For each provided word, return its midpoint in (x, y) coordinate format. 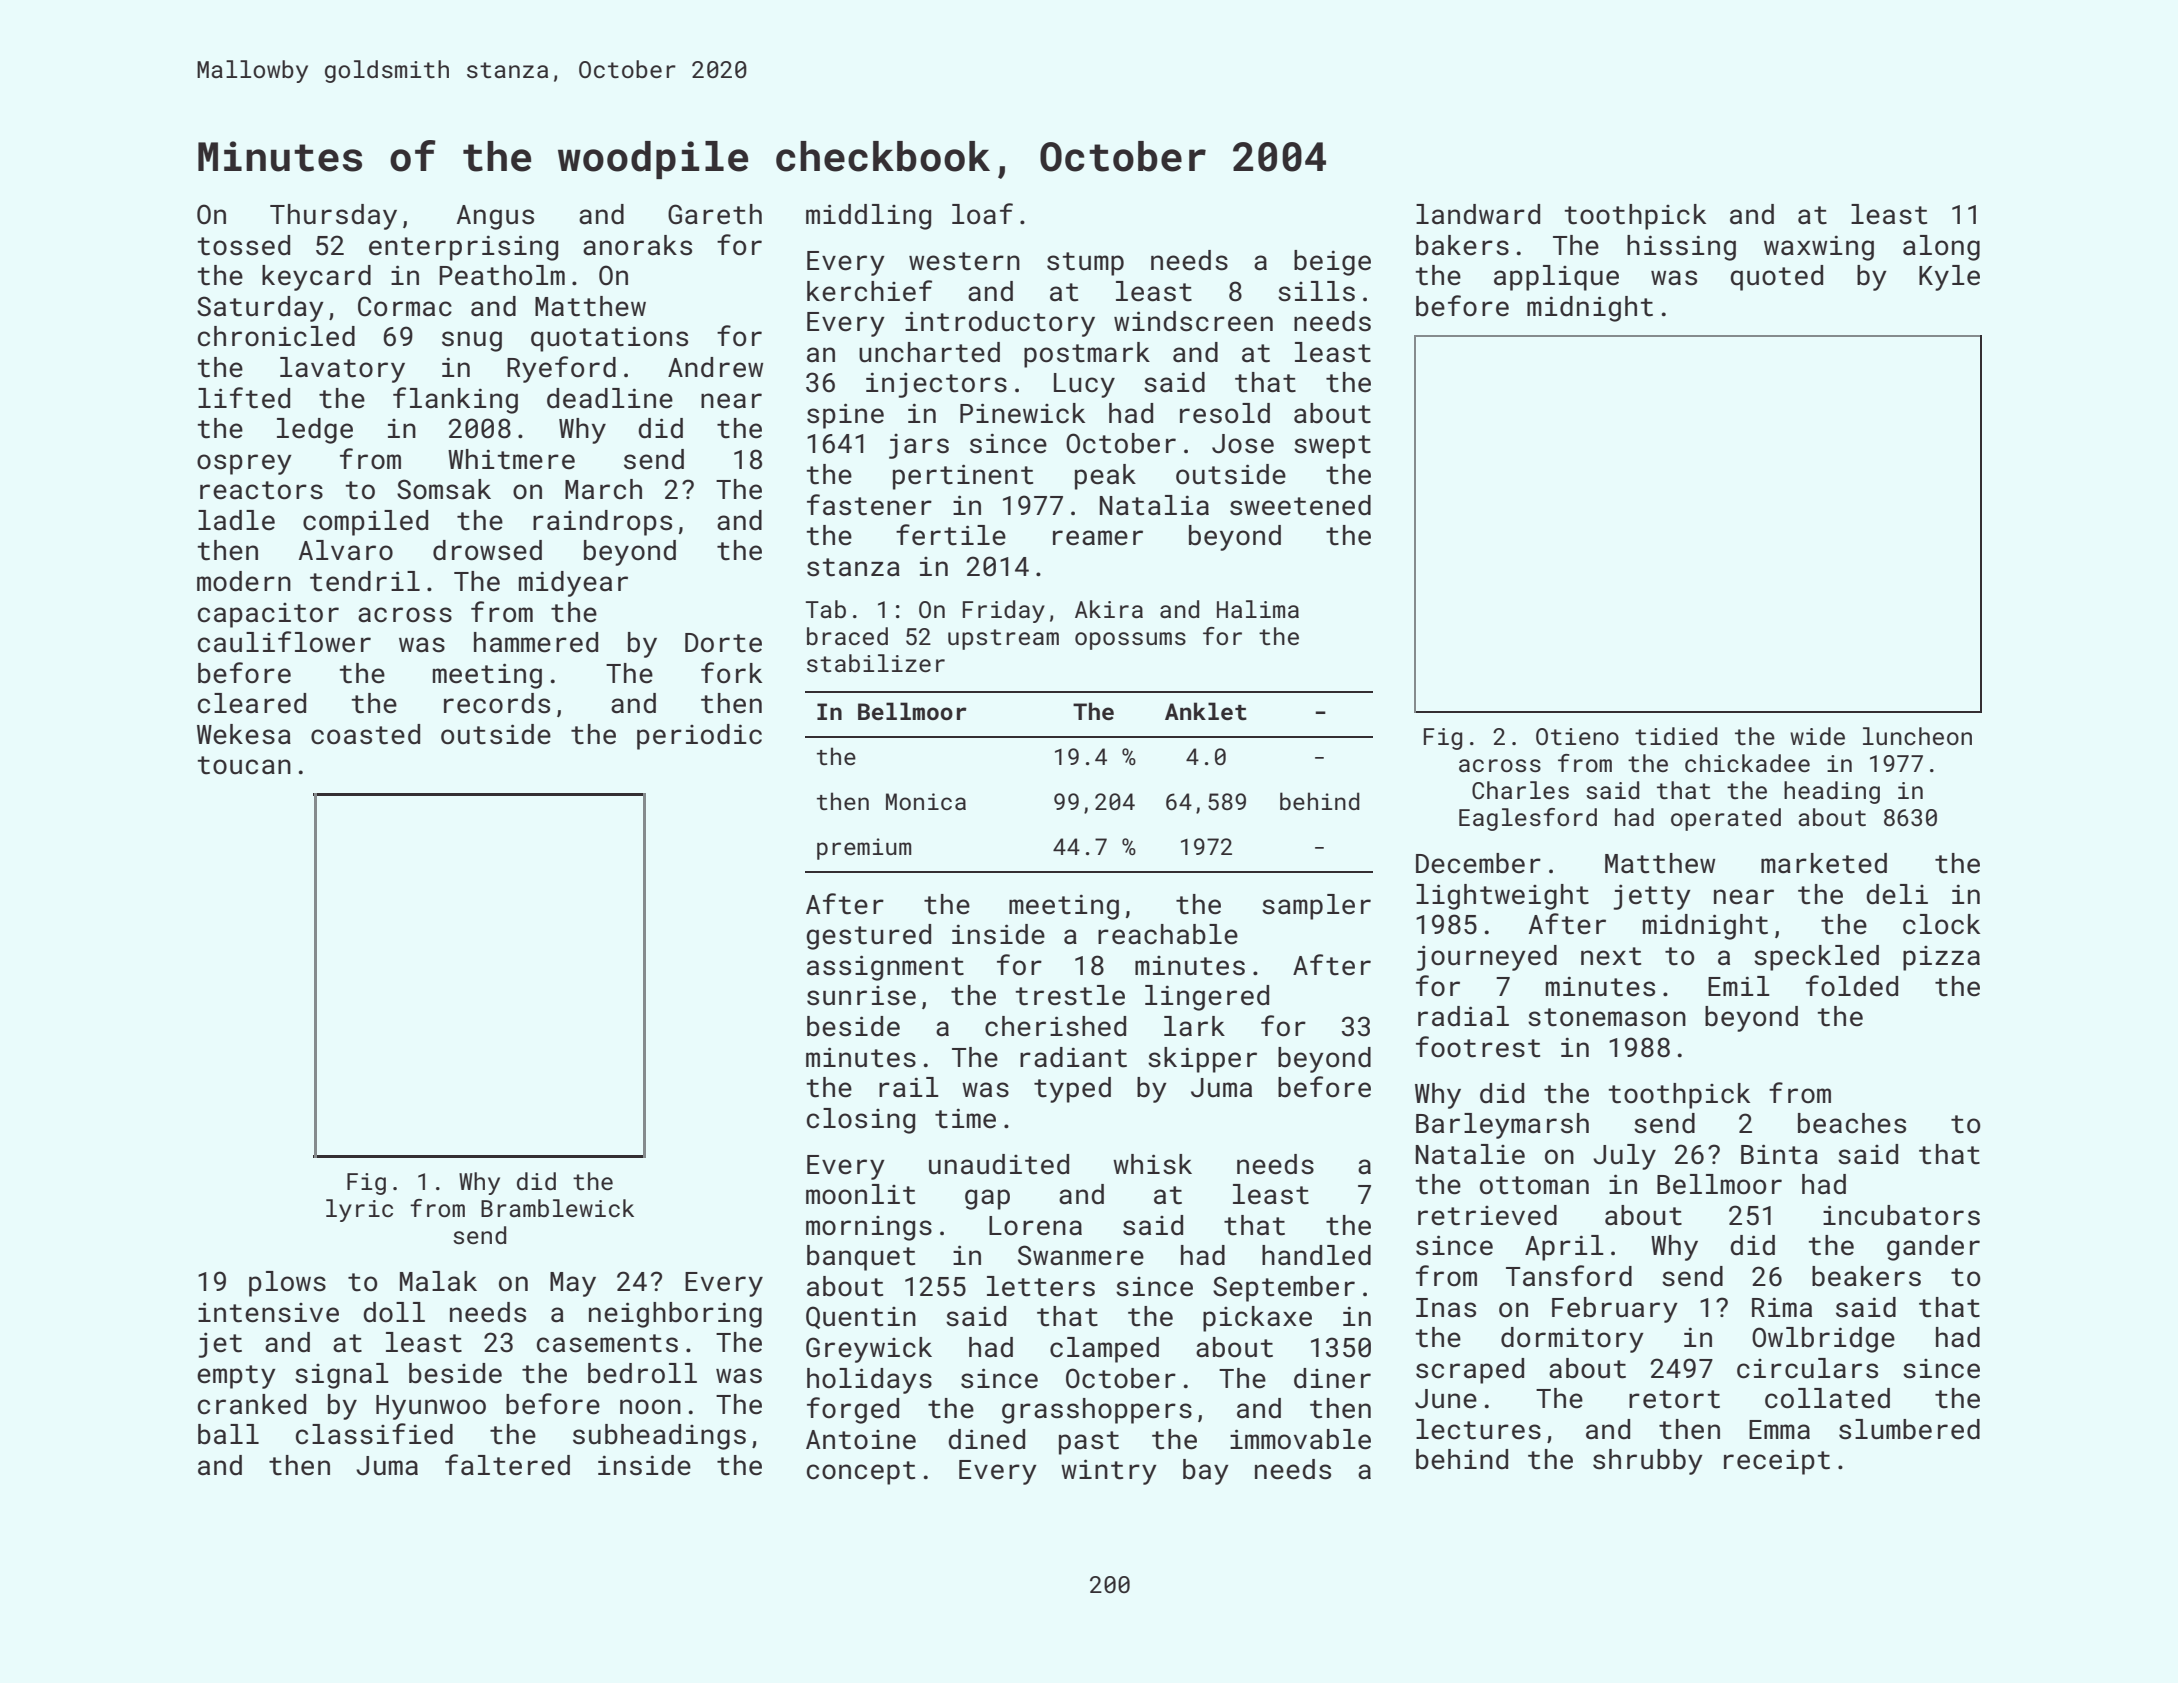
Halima (1258, 609)
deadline (610, 398)
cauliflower (284, 642)
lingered (1207, 998)
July (1624, 1157)
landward (1478, 214)
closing (861, 1121)
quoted (1776, 278)
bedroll (642, 1373)
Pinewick (1022, 413)
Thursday (333, 217)
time (965, 1118)
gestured (868, 937)
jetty (1652, 897)
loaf (982, 214)
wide (1817, 736)
